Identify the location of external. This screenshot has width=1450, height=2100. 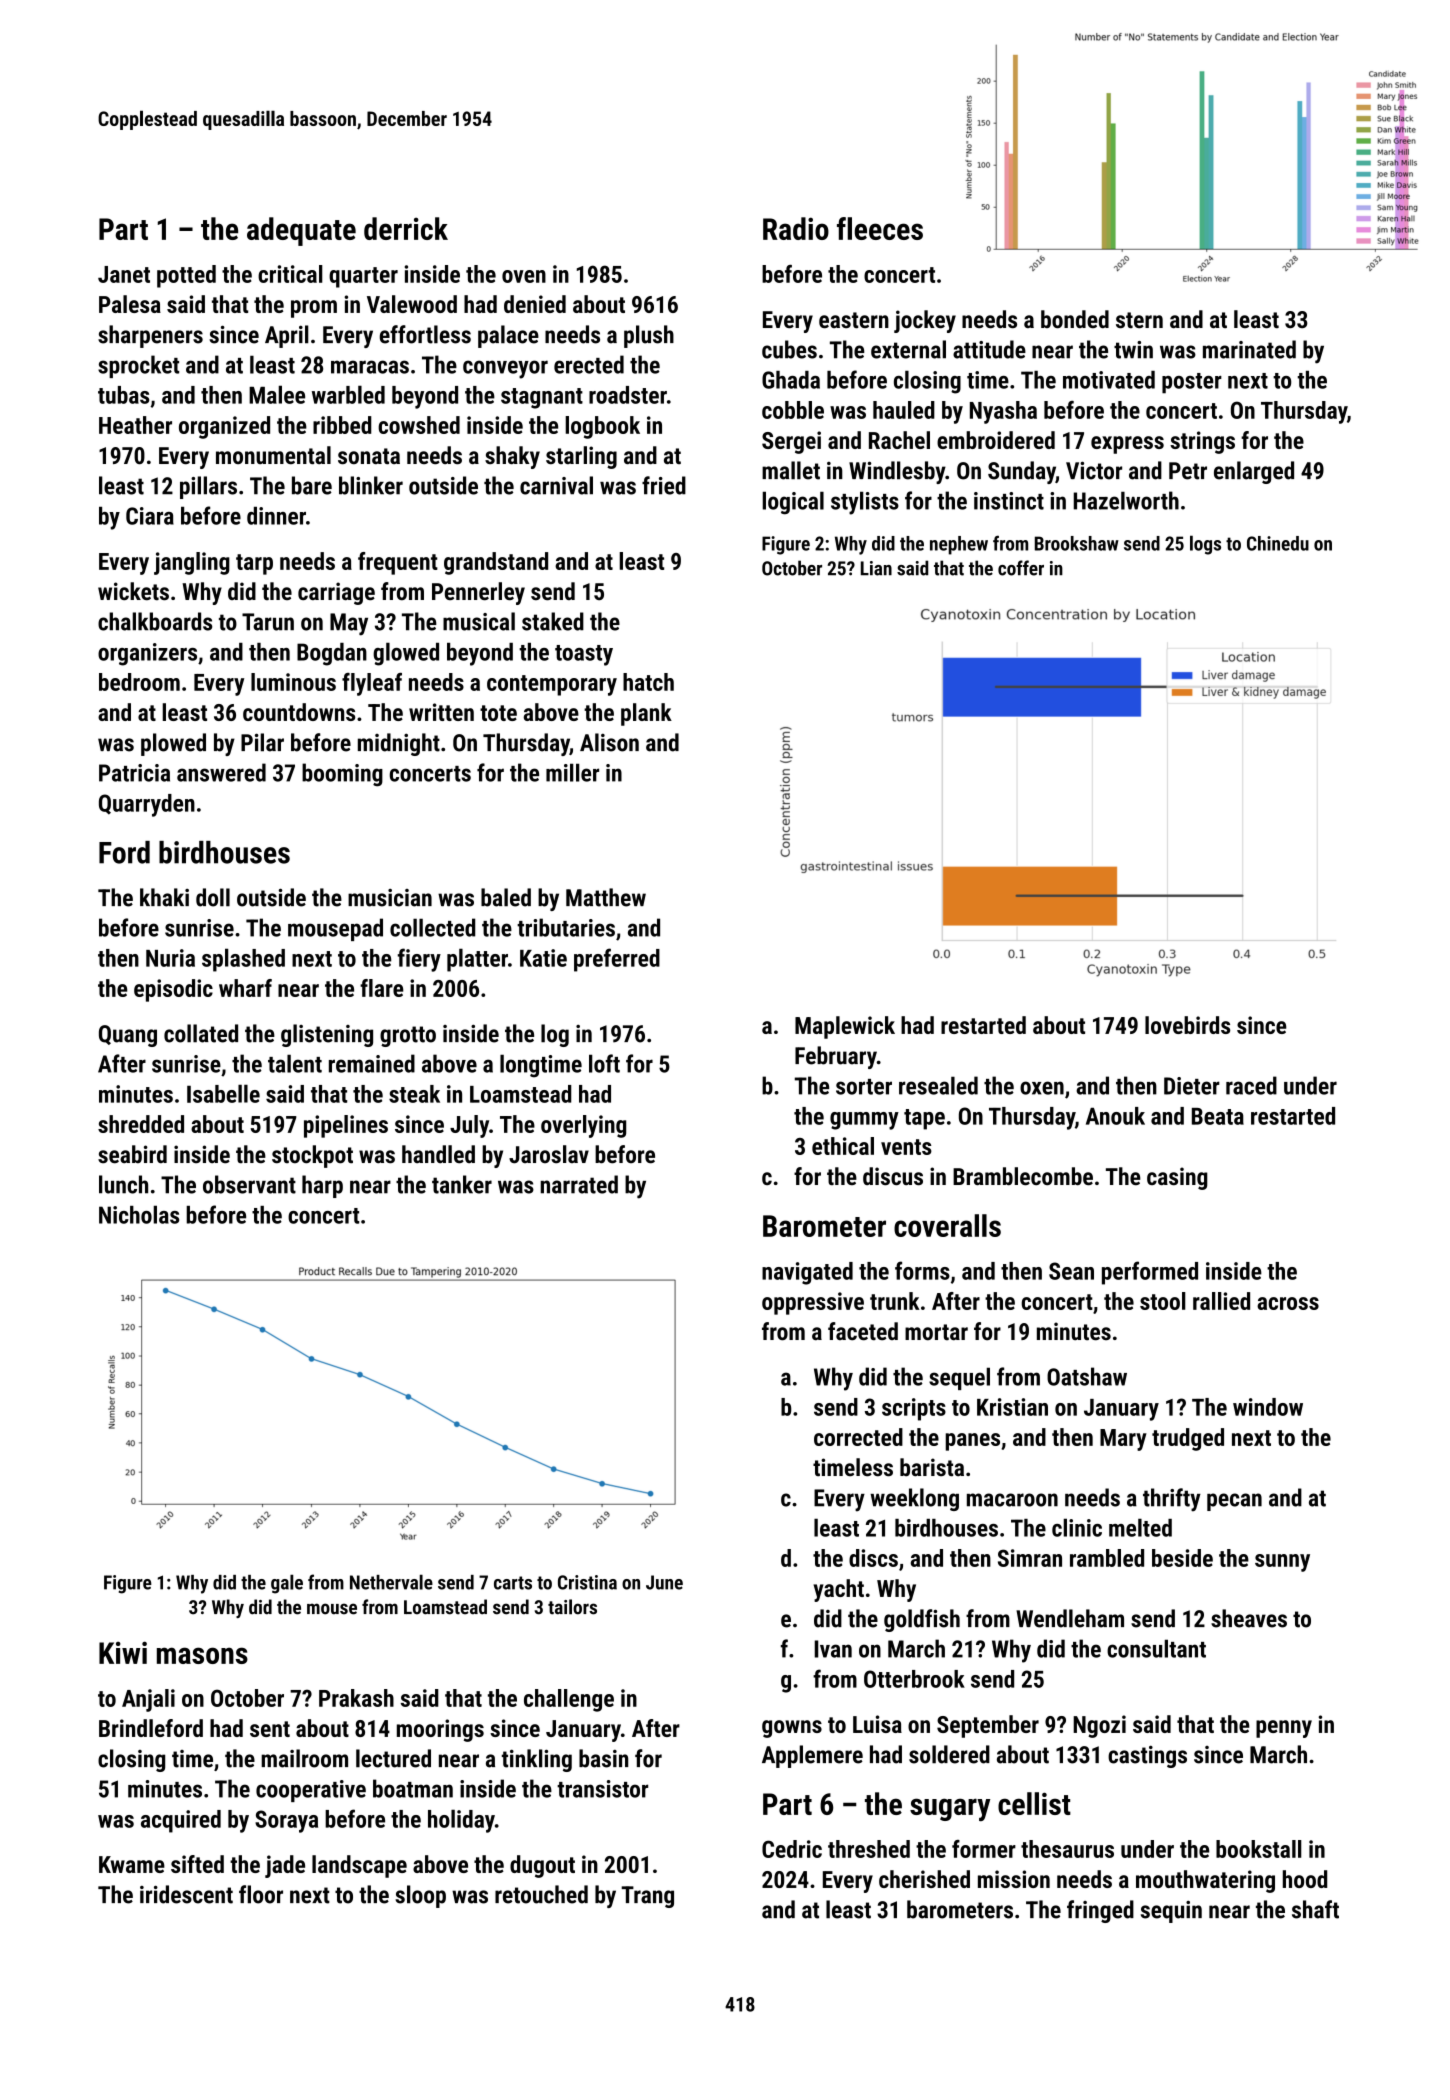
(908, 349).
